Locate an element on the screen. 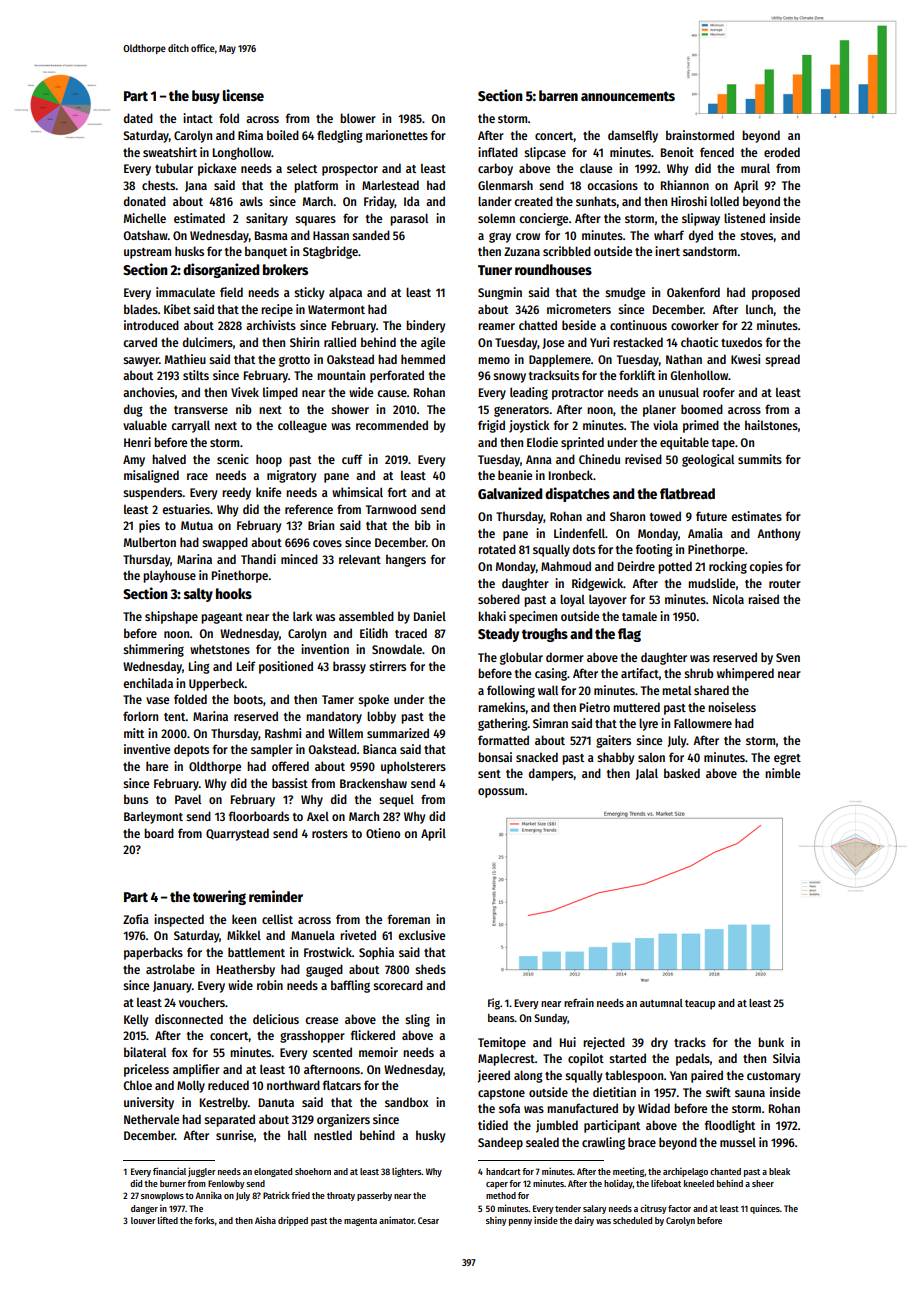 This screenshot has width=924, height=1308. reminder is located at coordinates (276, 896).
